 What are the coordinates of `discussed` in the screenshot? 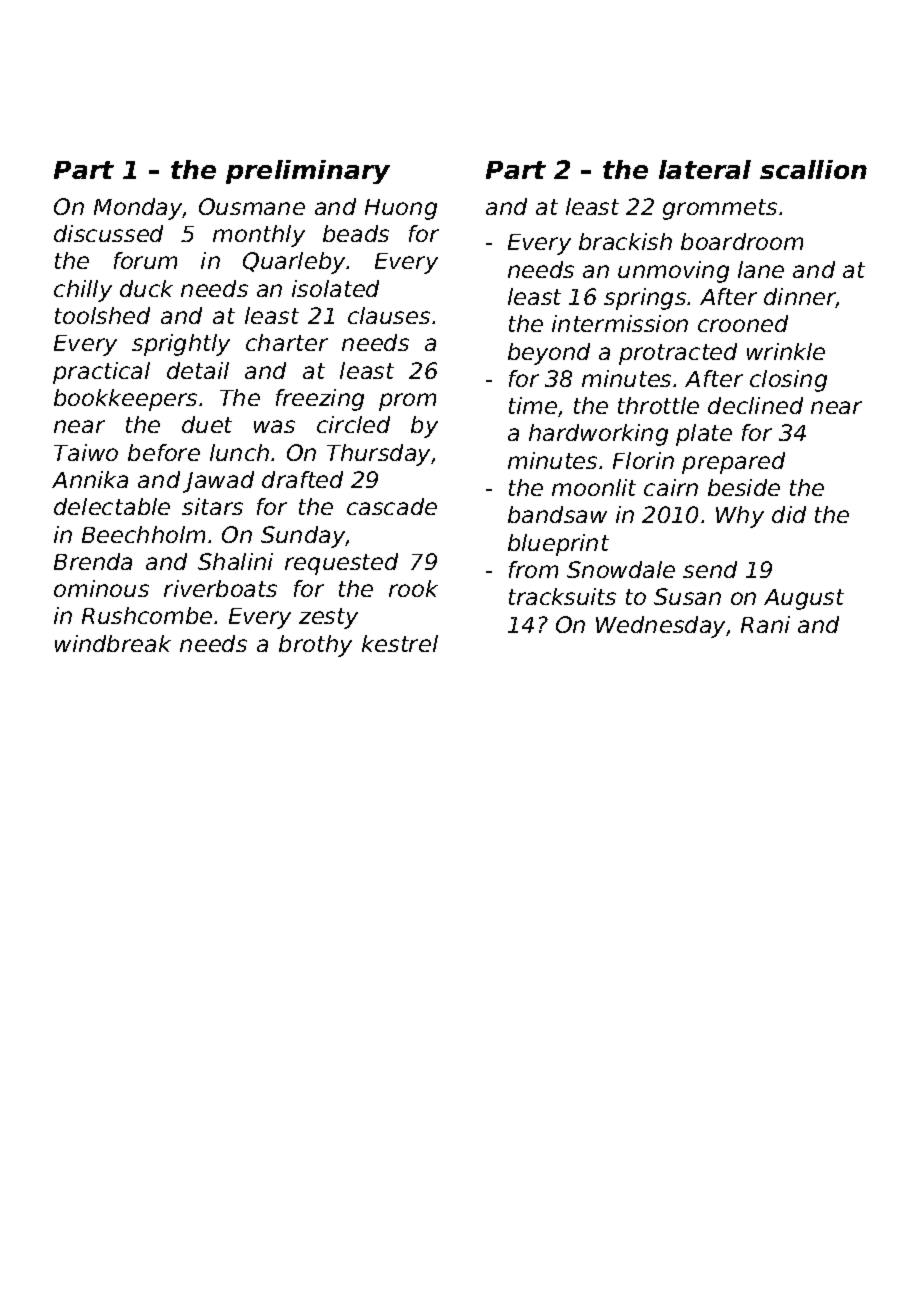 It's located at (108, 233).
